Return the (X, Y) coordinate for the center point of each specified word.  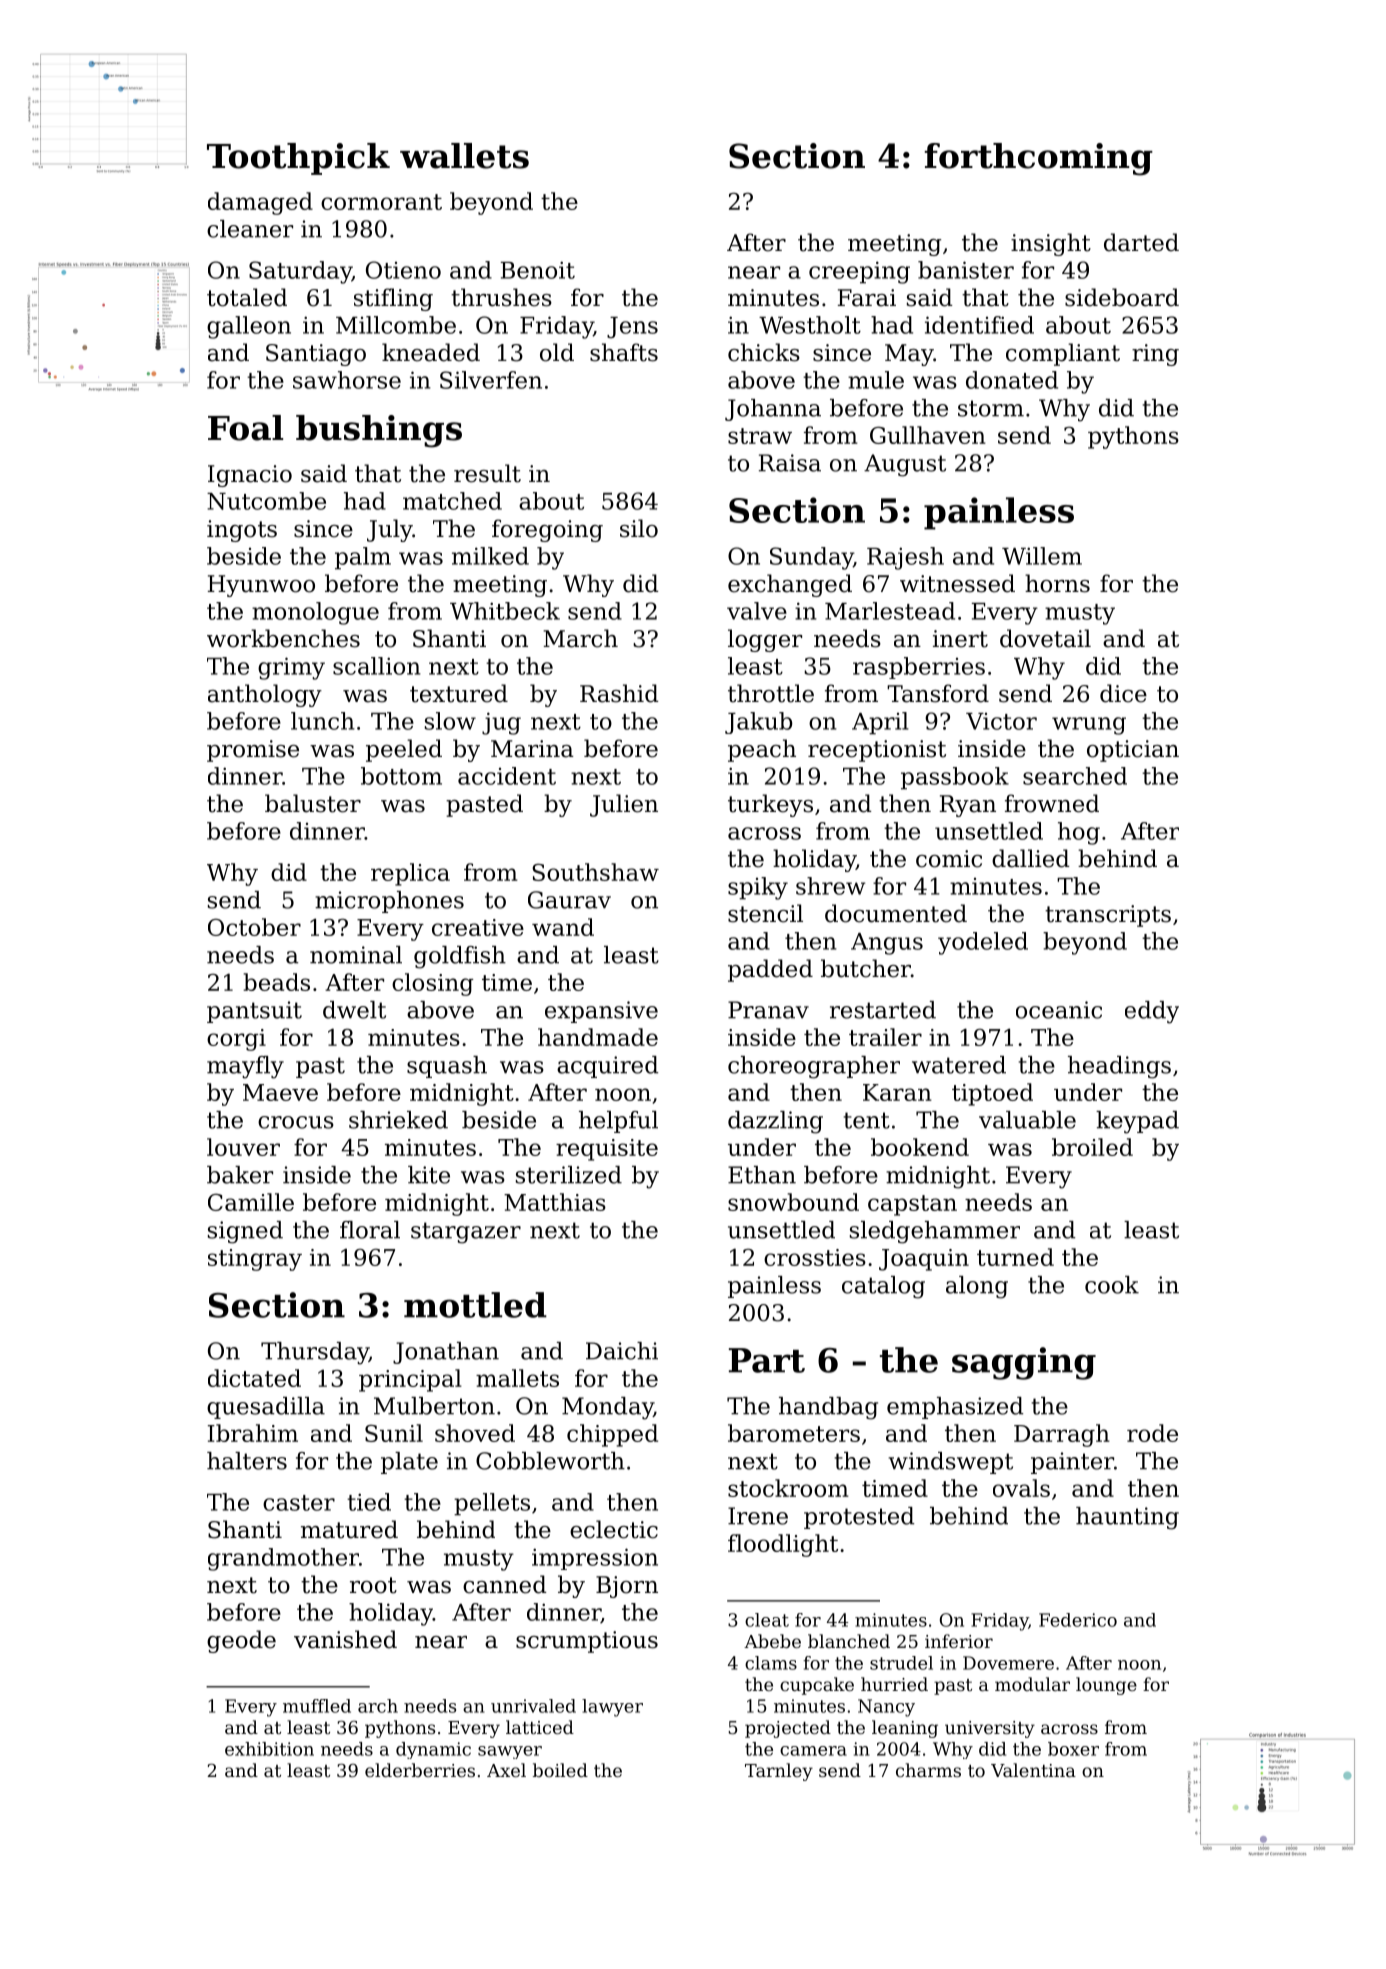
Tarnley (779, 1772)
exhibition (269, 1749)
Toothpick (298, 159)
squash (447, 1067)
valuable (1027, 1120)
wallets (464, 156)
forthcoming (1039, 159)
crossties (815, 1257)
